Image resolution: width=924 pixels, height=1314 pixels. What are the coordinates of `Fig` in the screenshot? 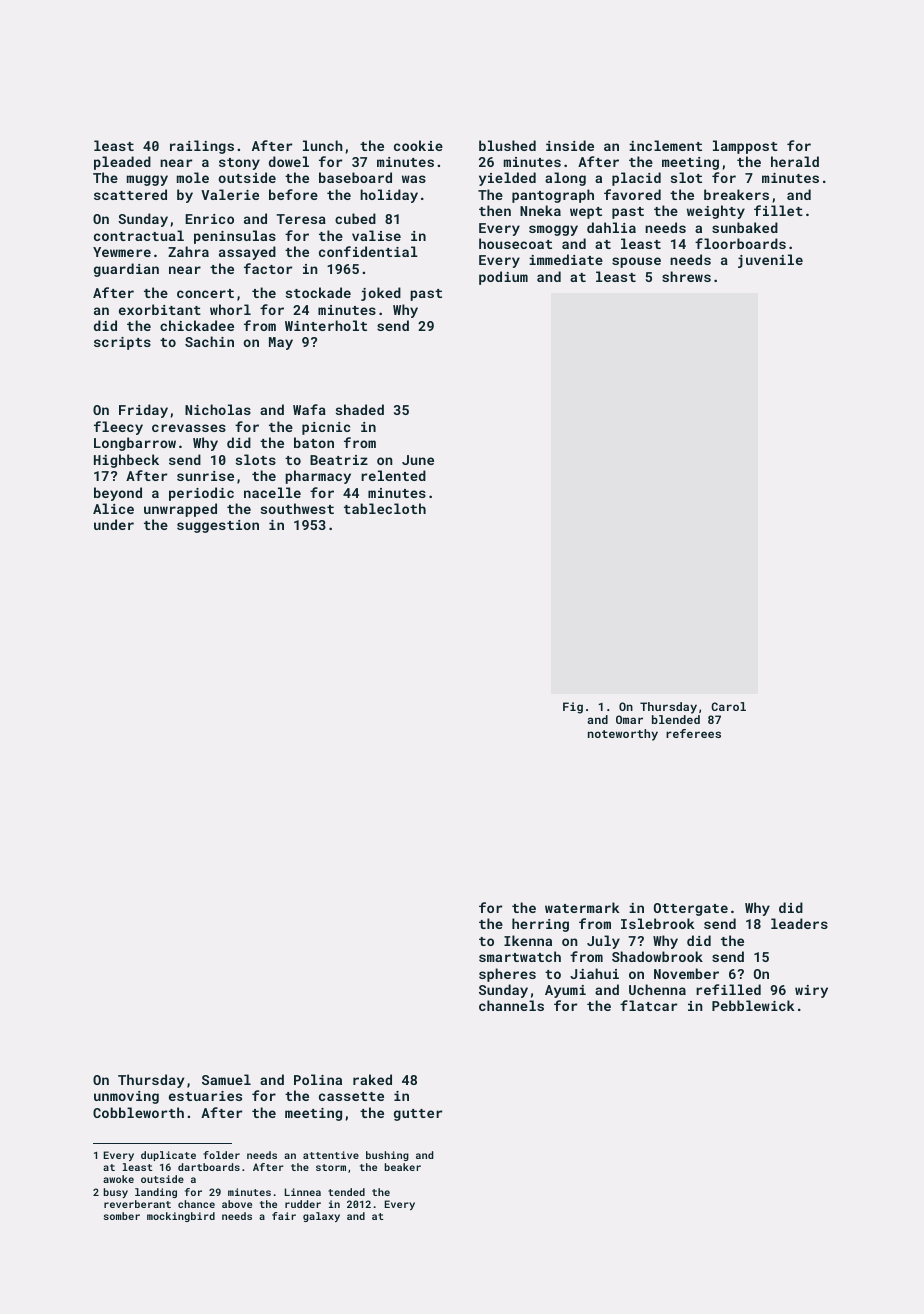 It's located at (573, 708).
